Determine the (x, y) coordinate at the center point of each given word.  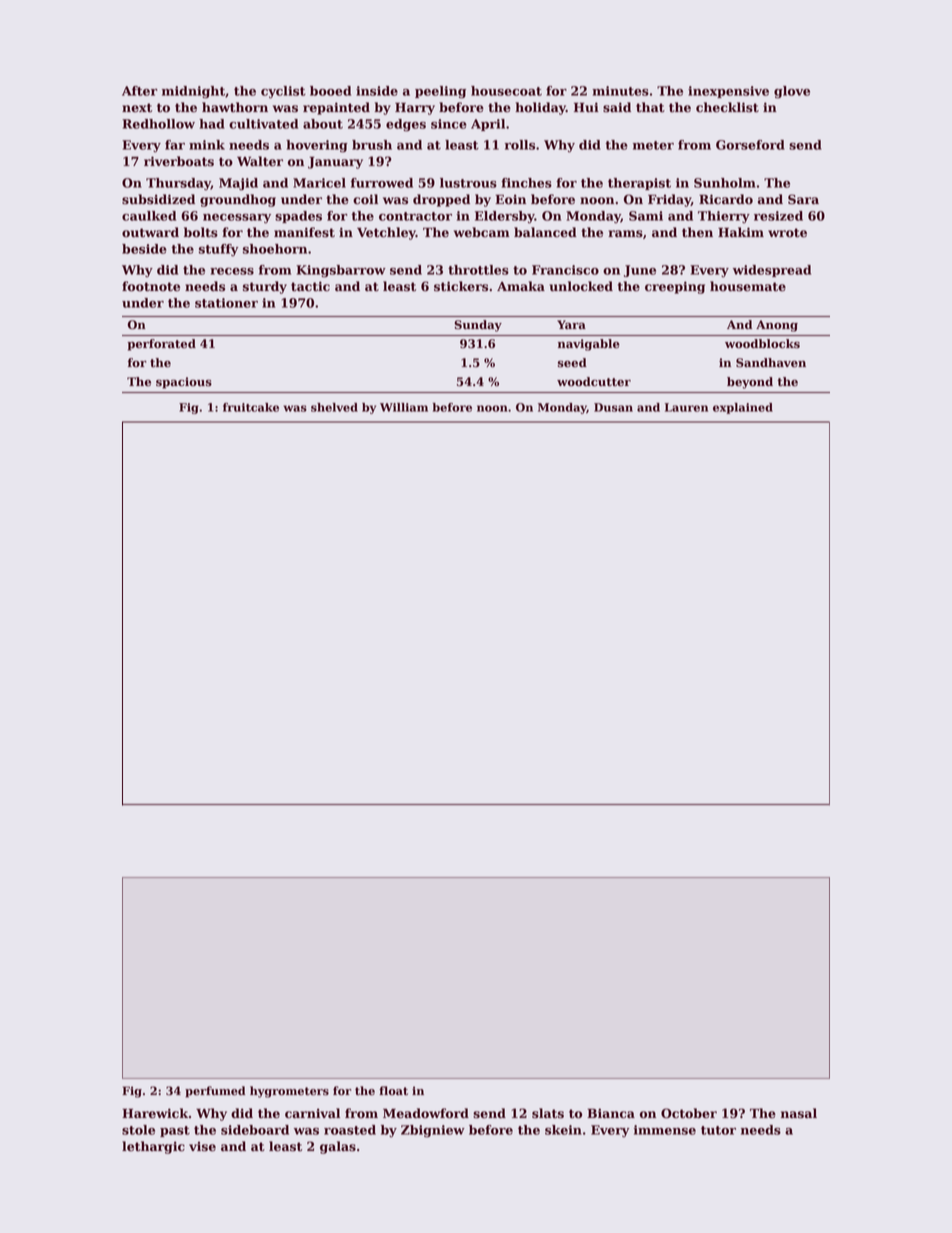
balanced (545, 232)
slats (548, 1113)
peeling (440, 92)
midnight (193, 92)
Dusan (613, 407)
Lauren (686, 407)
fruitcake (251, 407)
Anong (777, 326)
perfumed (215, 1092)
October (689, 1113)
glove (792, 92)
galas (338, 1147)
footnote (151, 286)
